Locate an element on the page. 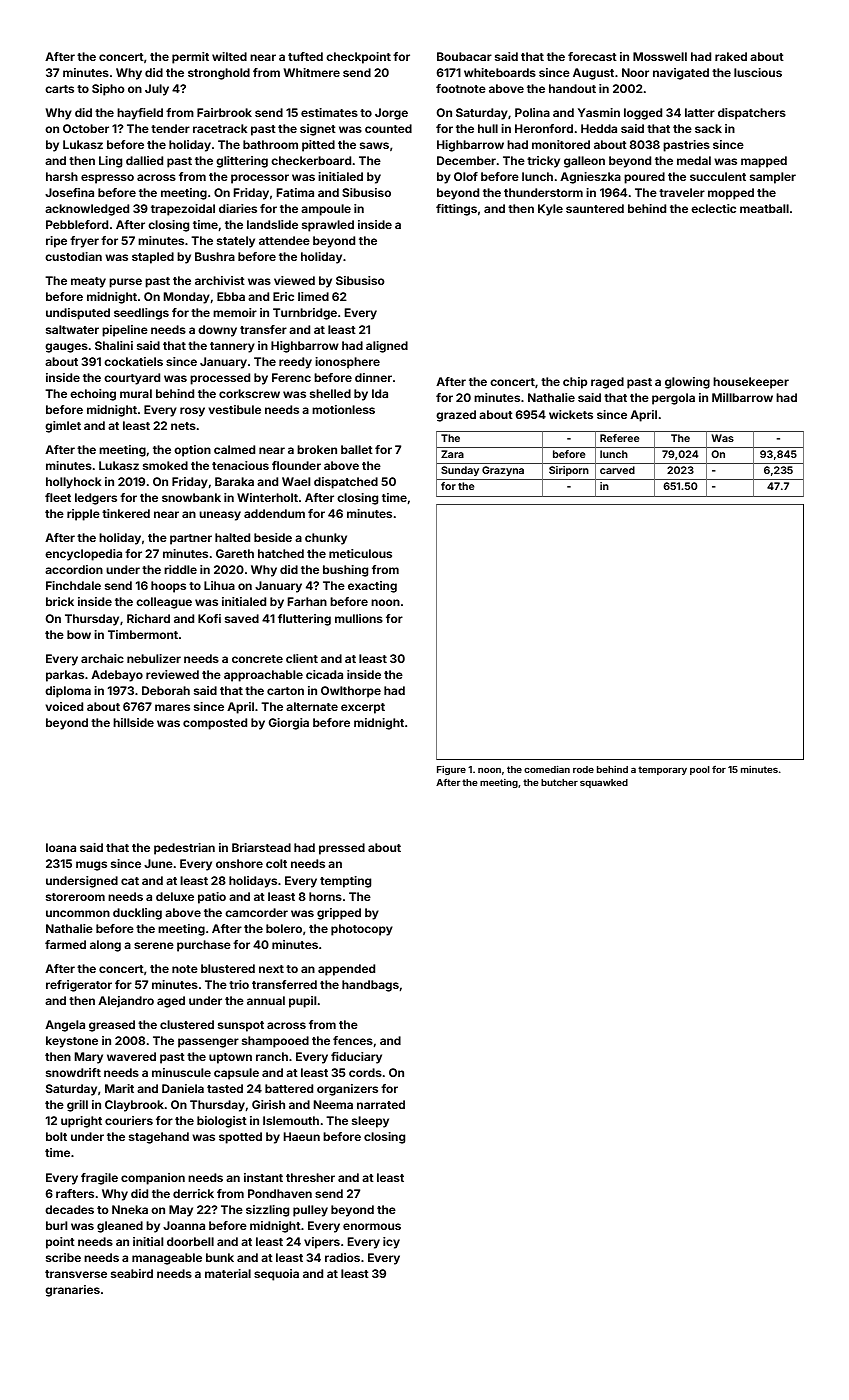  icy is located at coordinates (391, 1243).
